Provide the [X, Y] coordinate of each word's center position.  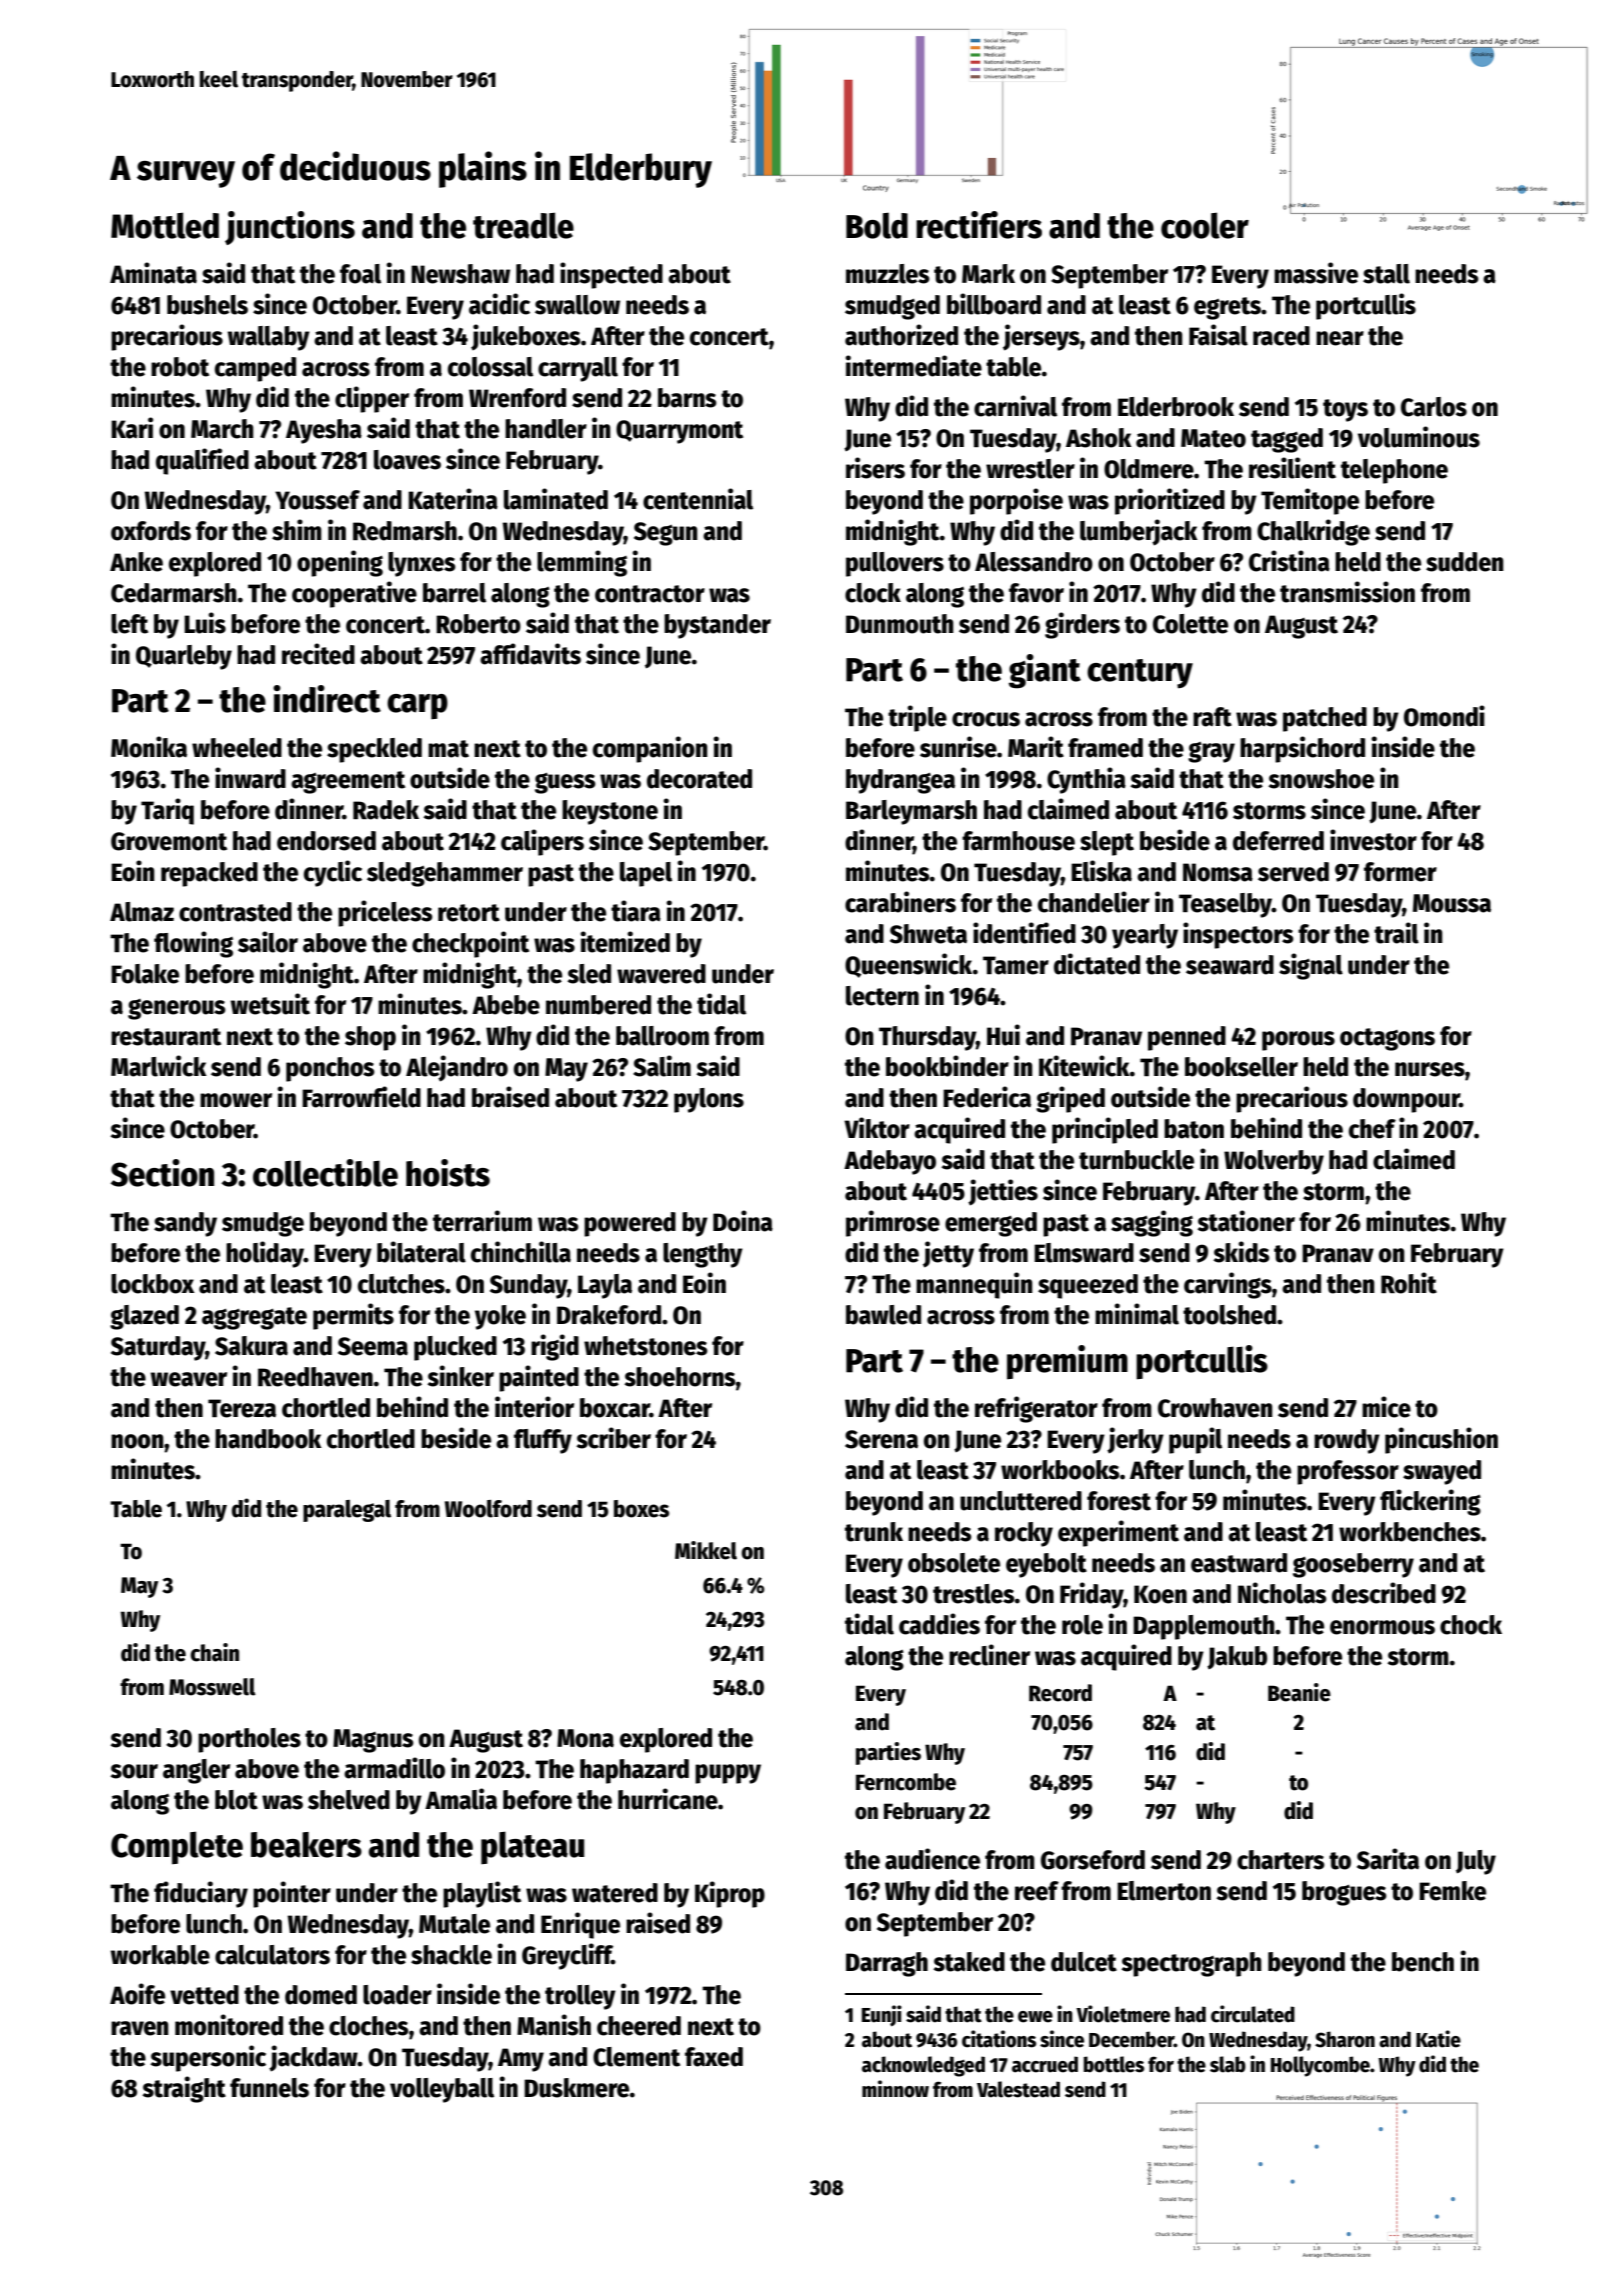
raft [1212, 717]
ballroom [662, 1036]
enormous [1382, 1627]
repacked [209, 874]
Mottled [165, 225]
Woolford [488, 1509]
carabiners [900, 902]
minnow [895, 2089]
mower [236, 1100]
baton [1194, 1129]
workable [160, 1955]
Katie [1438, 2039]
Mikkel [706, 1550]
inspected [611, 275]
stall [1386, 274]
